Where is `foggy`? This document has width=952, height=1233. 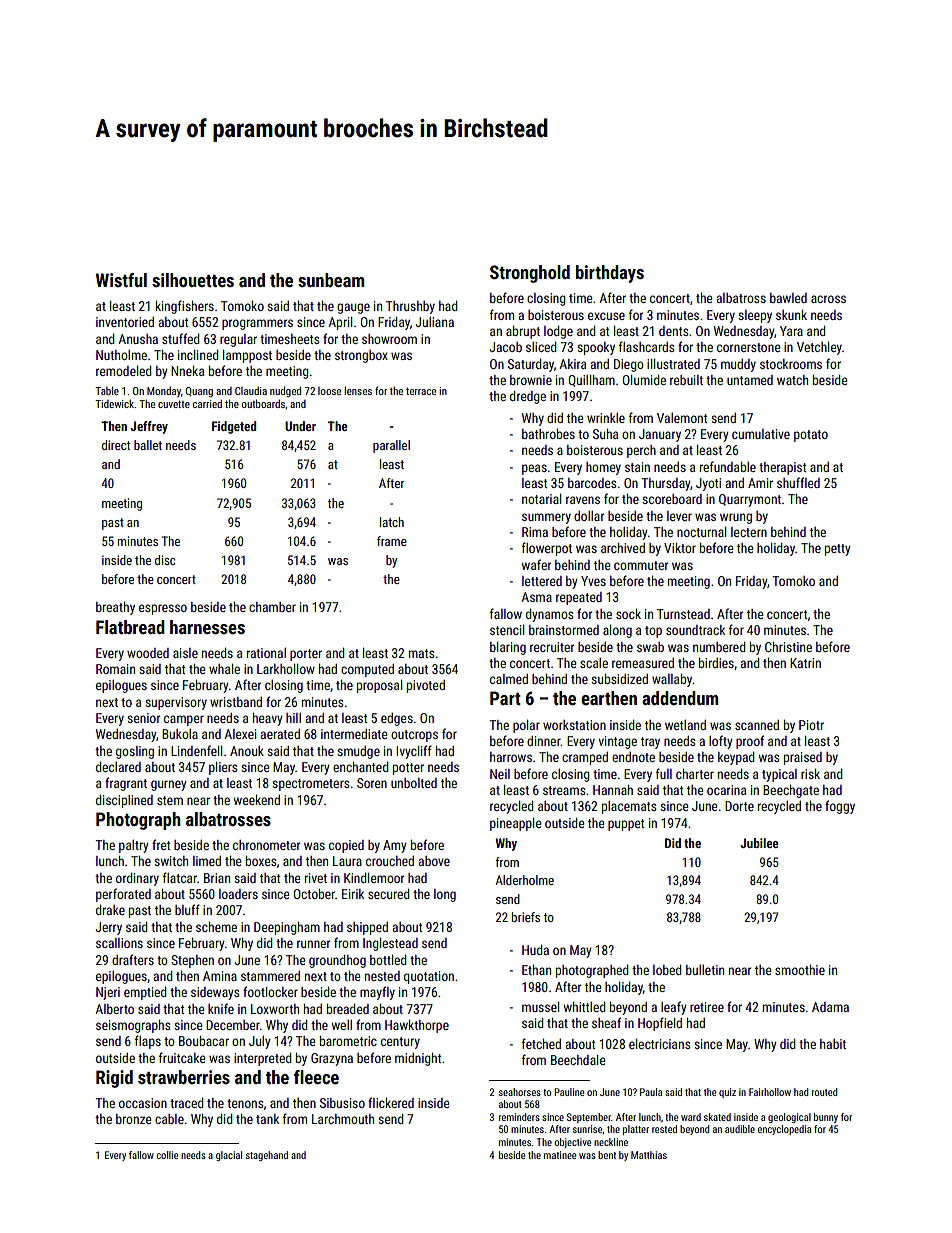 foggy is located at coordinates (840, 807).
